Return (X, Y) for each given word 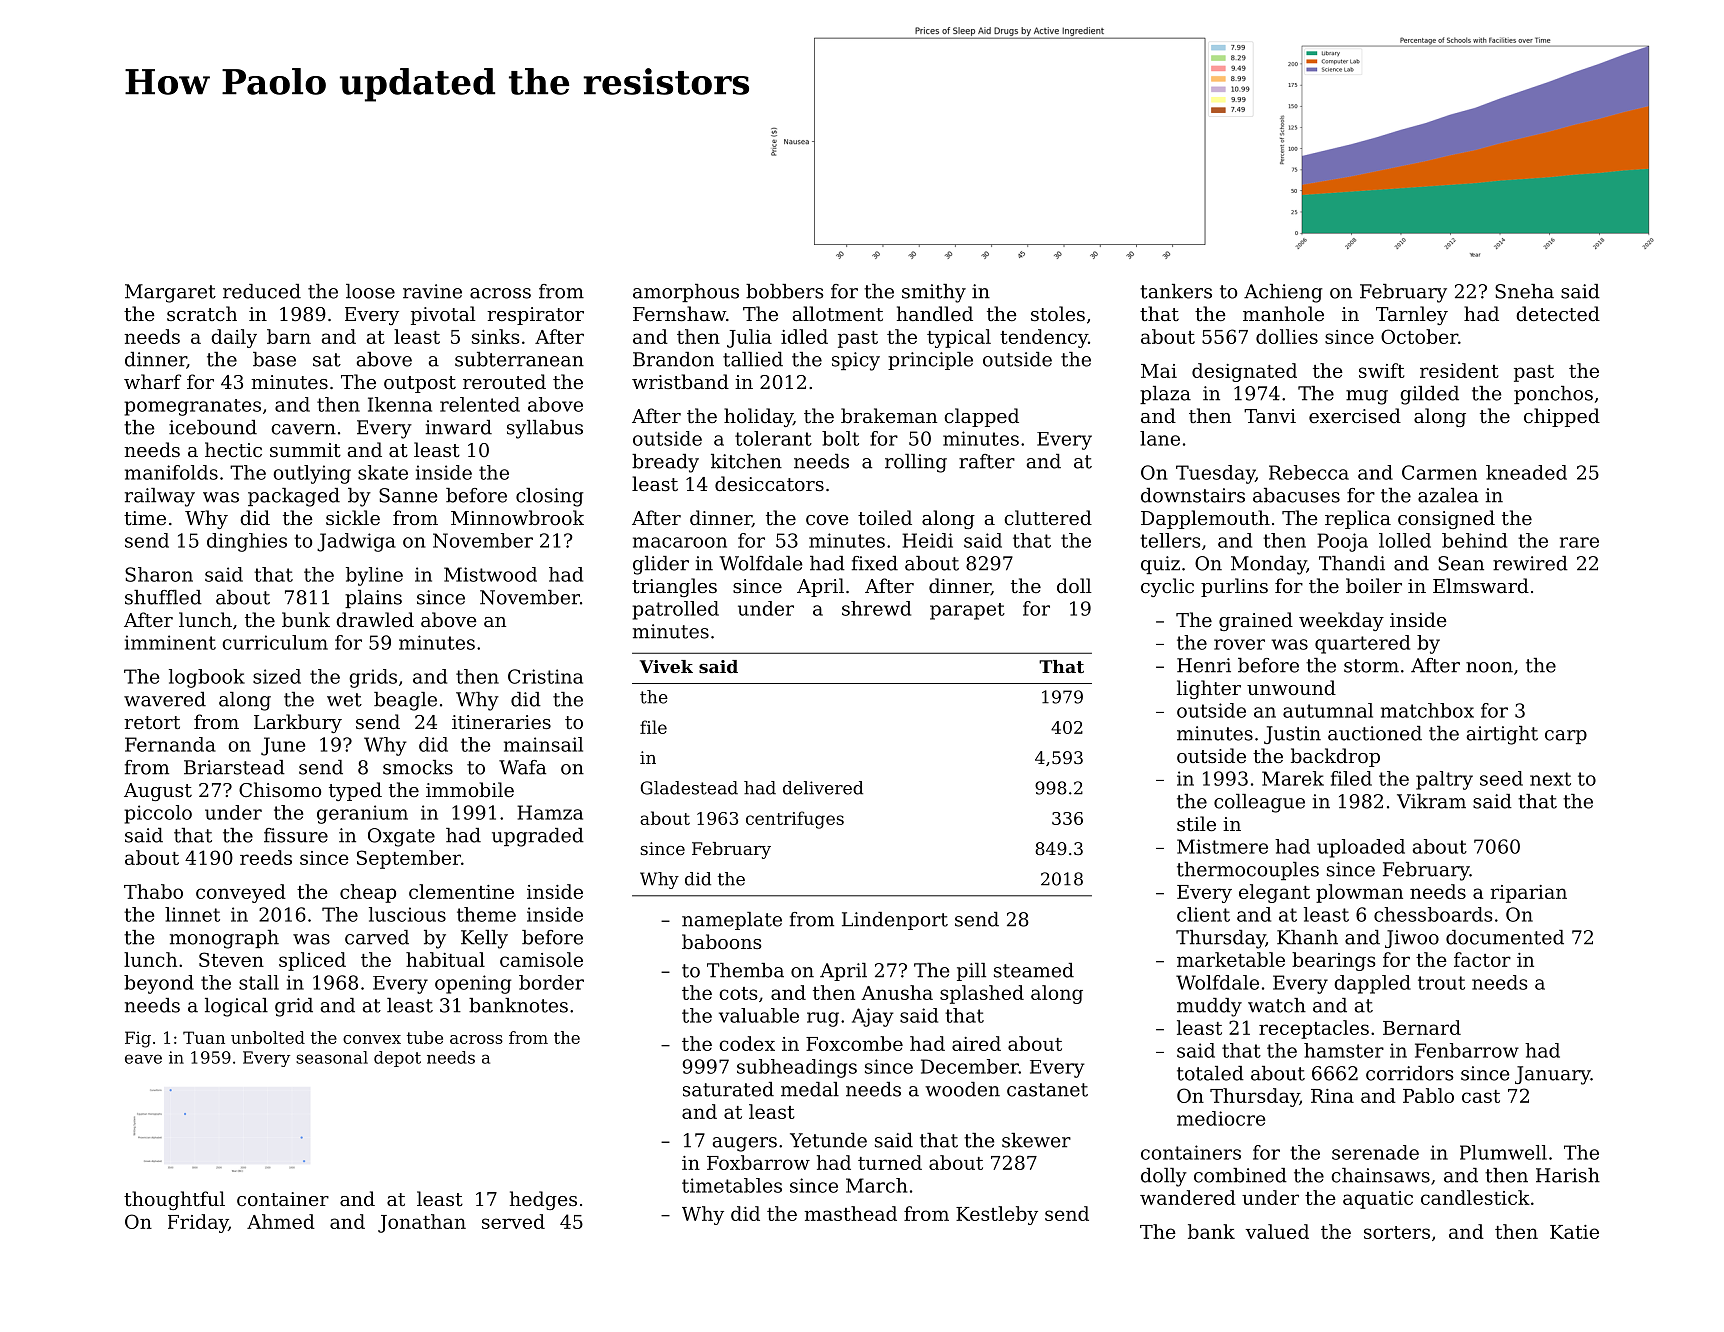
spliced (312, 961)
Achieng (1283, 293)
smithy (934, 293)
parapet (967, 611)
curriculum (275, 642)
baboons (722, 941)
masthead (850, 1213)
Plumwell (1503, 1152)
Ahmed (281, 1221)
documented (1505, 937)
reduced (262, 291)
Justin (1292, 735)
